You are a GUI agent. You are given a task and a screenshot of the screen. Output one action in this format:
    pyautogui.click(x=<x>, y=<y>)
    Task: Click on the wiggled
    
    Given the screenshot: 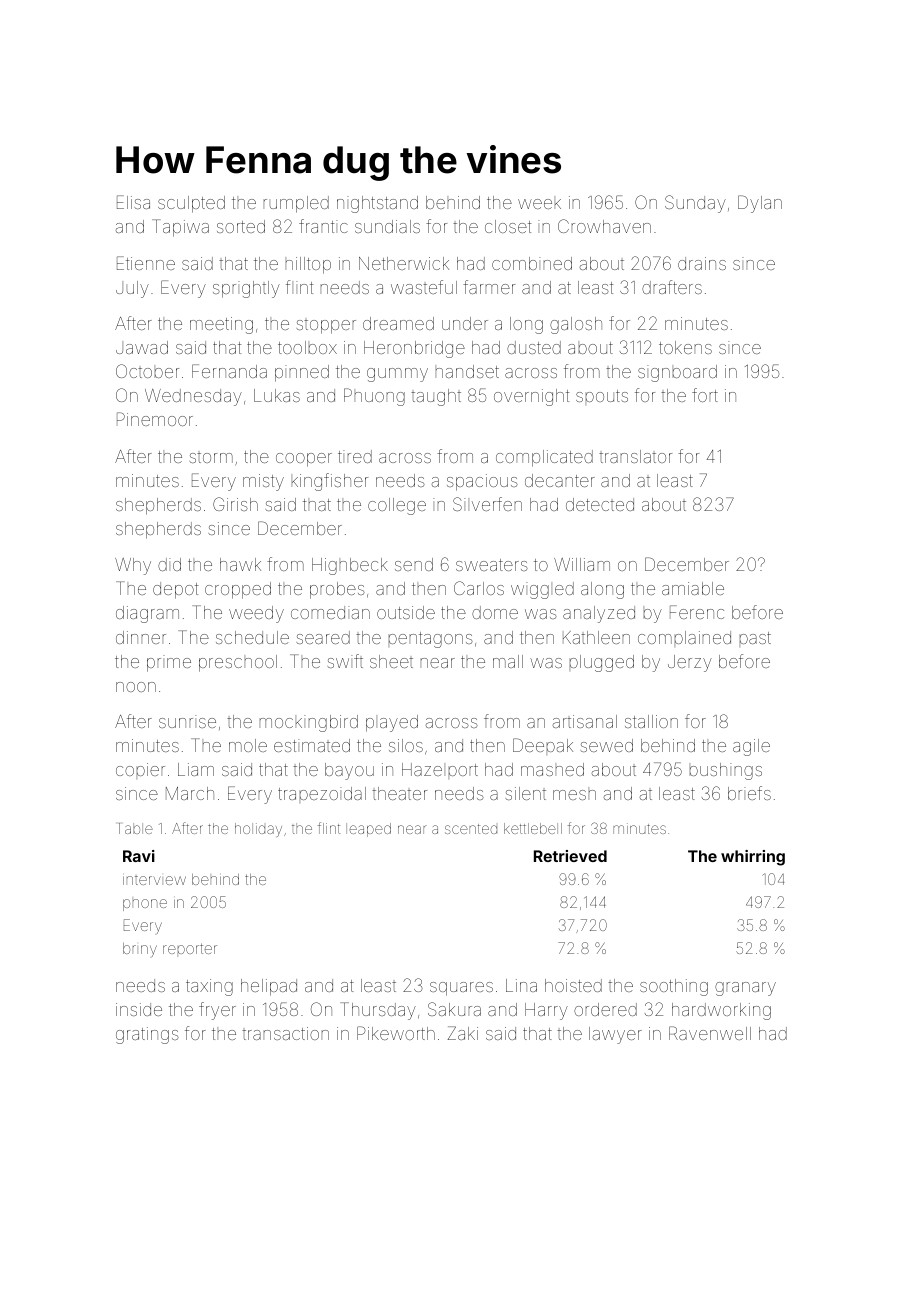 What is the action you would take?
    pyautogui.click(x=542, y=590)
